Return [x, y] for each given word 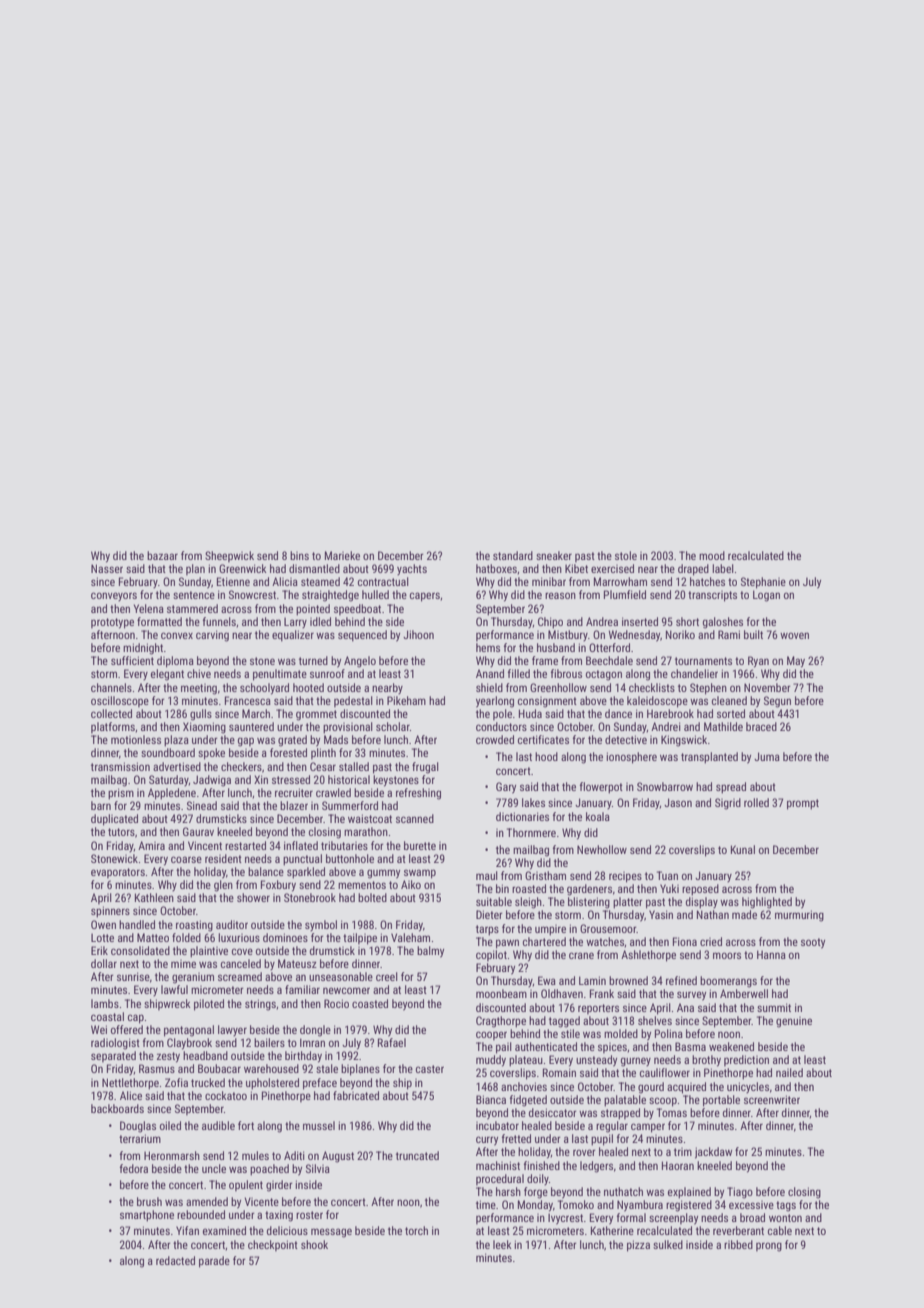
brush [149, 1201]
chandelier [694, 673]
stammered [192, 608]
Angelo [360, 662]
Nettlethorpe [130, 1084]
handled [137, 924]
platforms [113, 727]
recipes [625, 877]
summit [774, 1007]
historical [349, 779]
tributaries [344, 845]
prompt [803, 804]
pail [504, 1048]
